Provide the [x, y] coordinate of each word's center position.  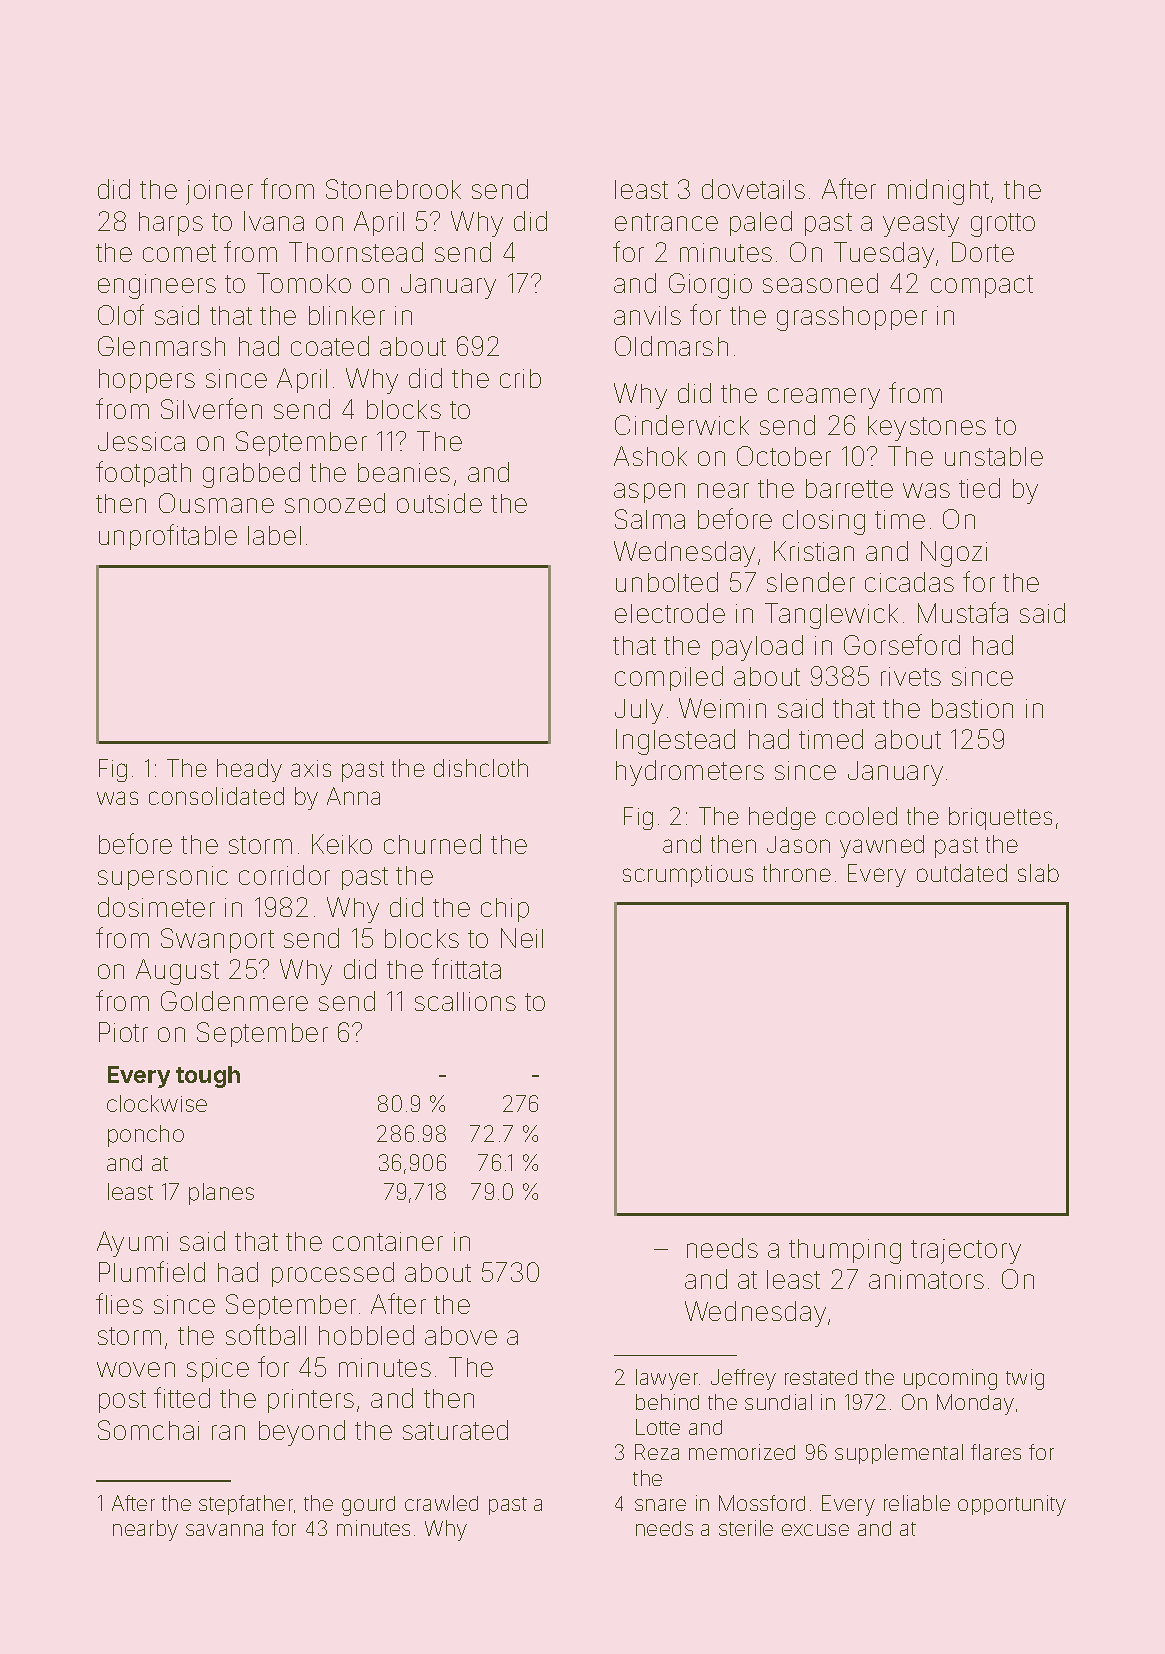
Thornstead [356, 252]
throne [797, 873]
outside [439, 503]
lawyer [667, 1379]
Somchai [148, 1430]
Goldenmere [234, 1001]
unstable [994, 456]
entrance [666, 222]
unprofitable [168, 537]
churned [432, 844]
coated [330, 346]
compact [982, 286]
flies [119, 1303]
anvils [647, 315]
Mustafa [963, 612]
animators [926, 1279]
